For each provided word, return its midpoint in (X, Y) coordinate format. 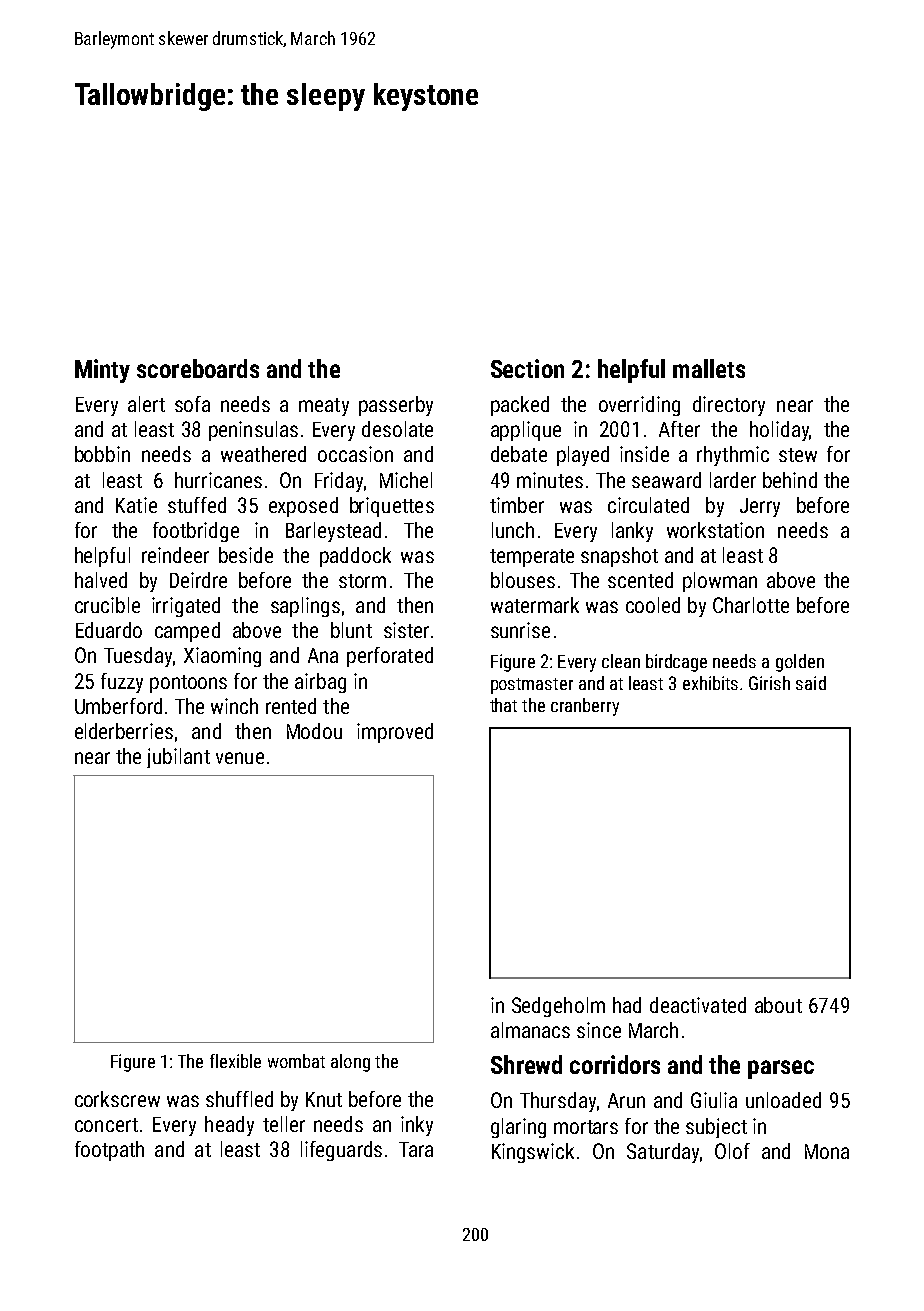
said (811, 683)
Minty (102, 371)
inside (644, 454)
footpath (109, 1151)
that (503, 705)
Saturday (663, 1153)
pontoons (188, 684)
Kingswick (533, 1153)
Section (527, 368)
